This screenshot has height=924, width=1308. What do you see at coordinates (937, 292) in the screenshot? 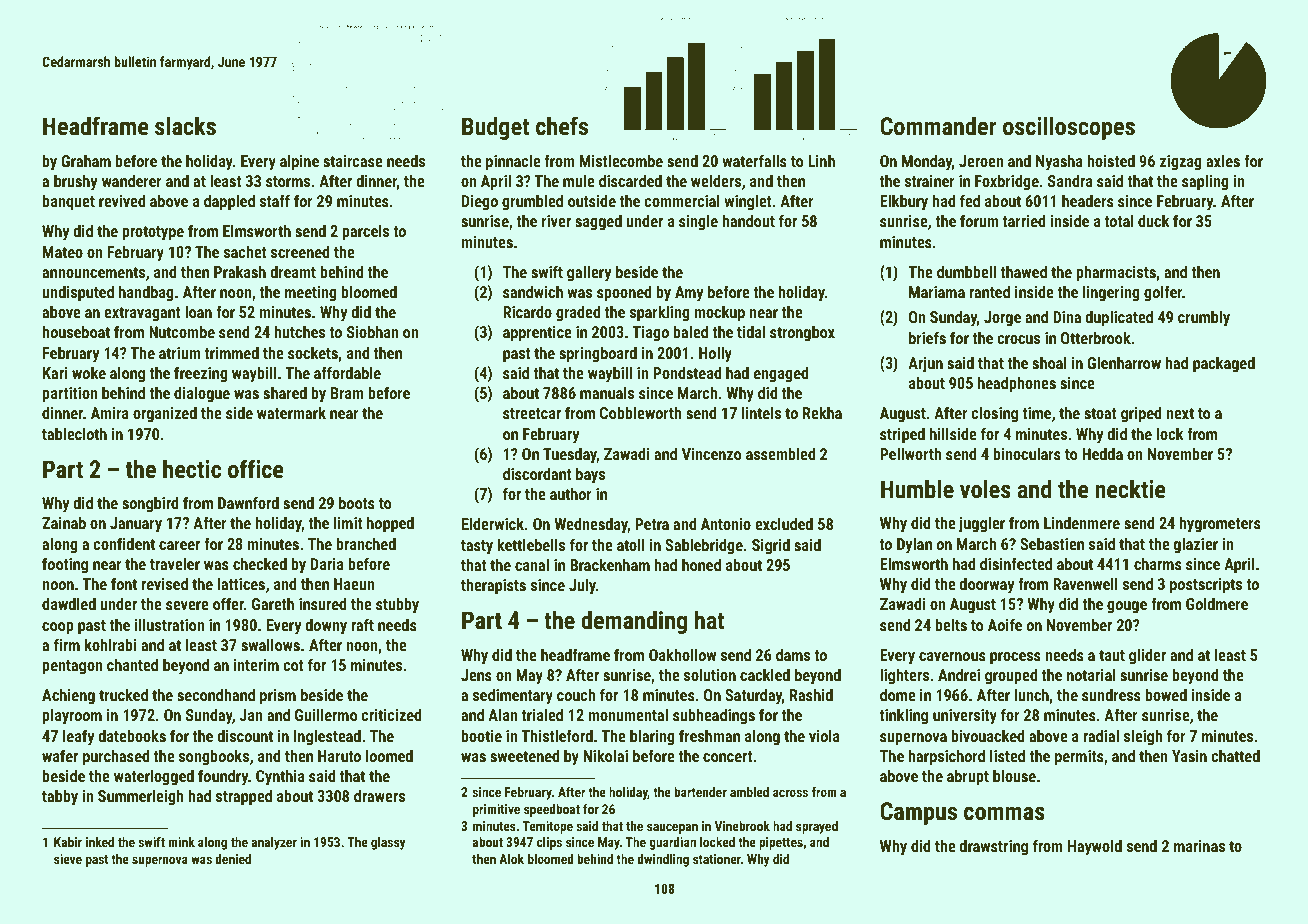
I see `Mariama` at bounding box center [937, 292].
